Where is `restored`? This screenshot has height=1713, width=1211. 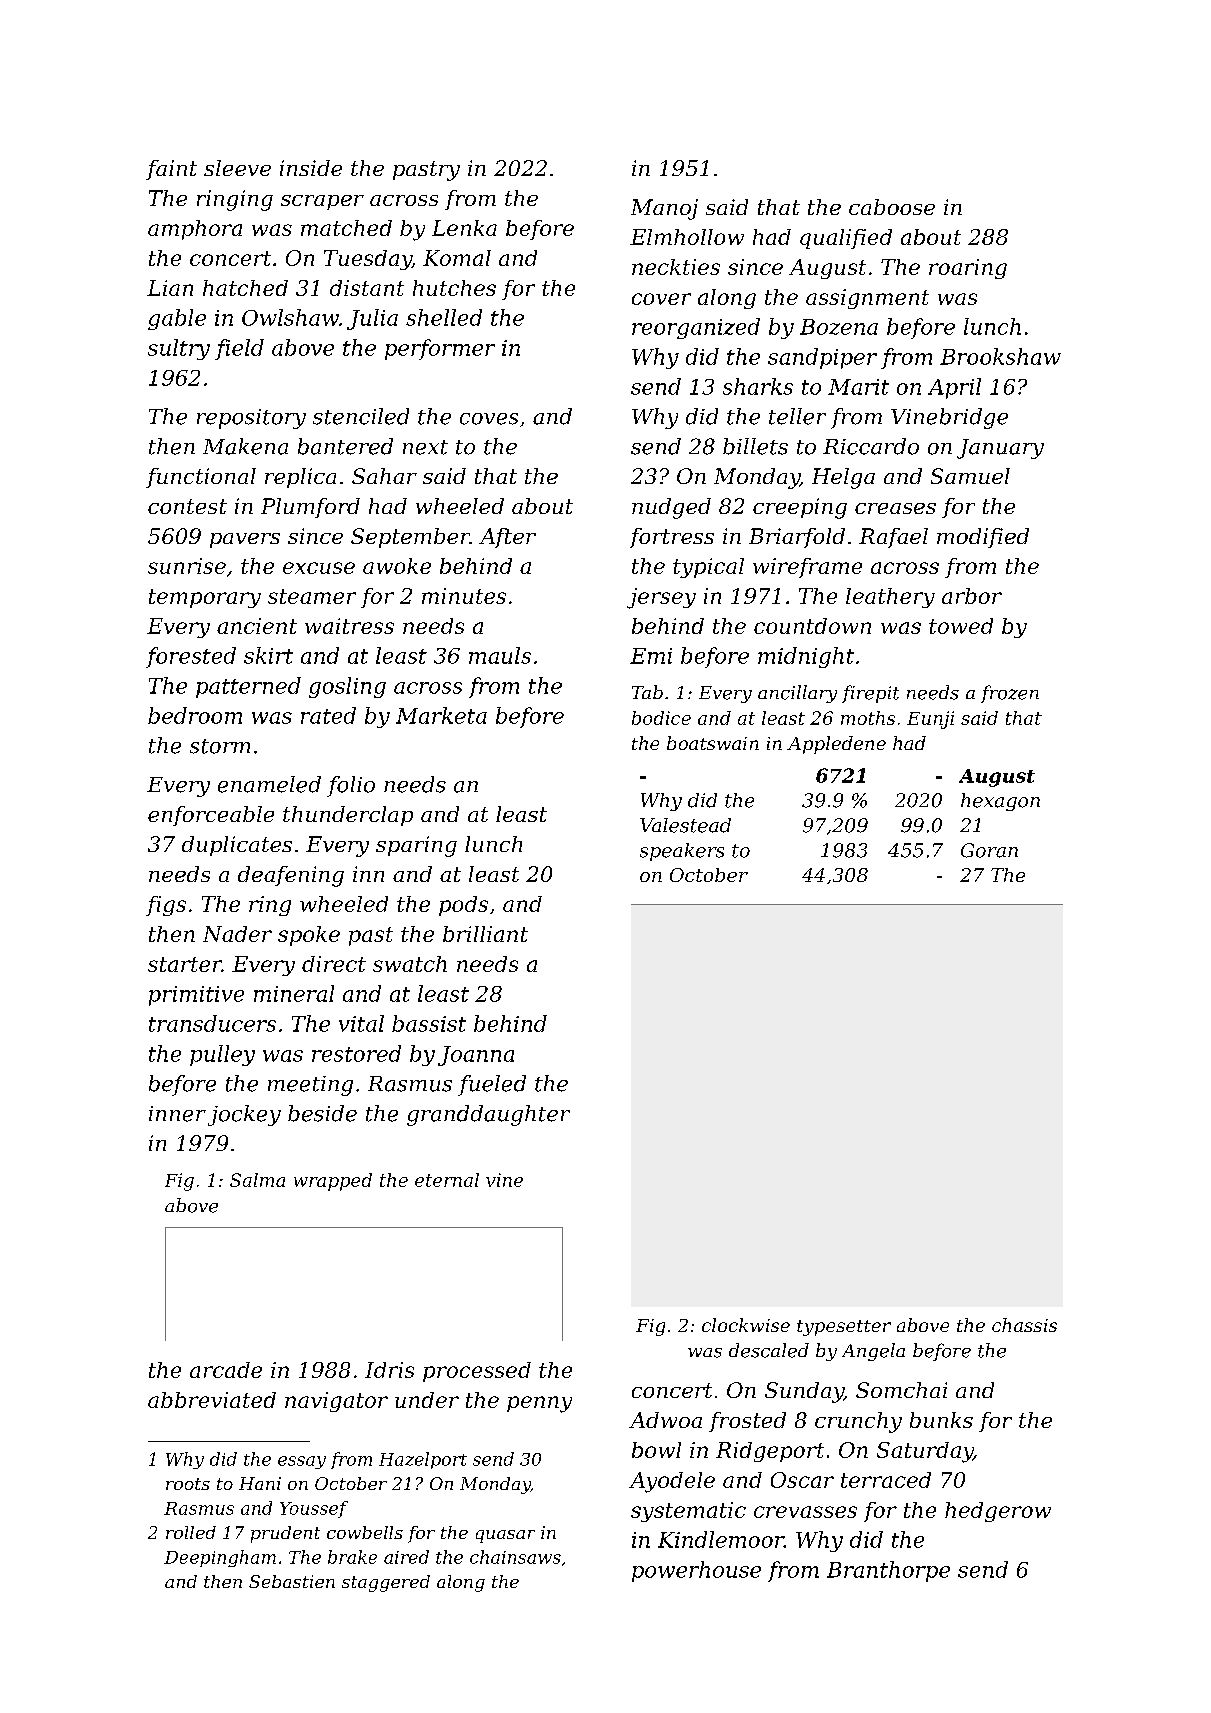
restored is located at coordinates (356, 1053).
